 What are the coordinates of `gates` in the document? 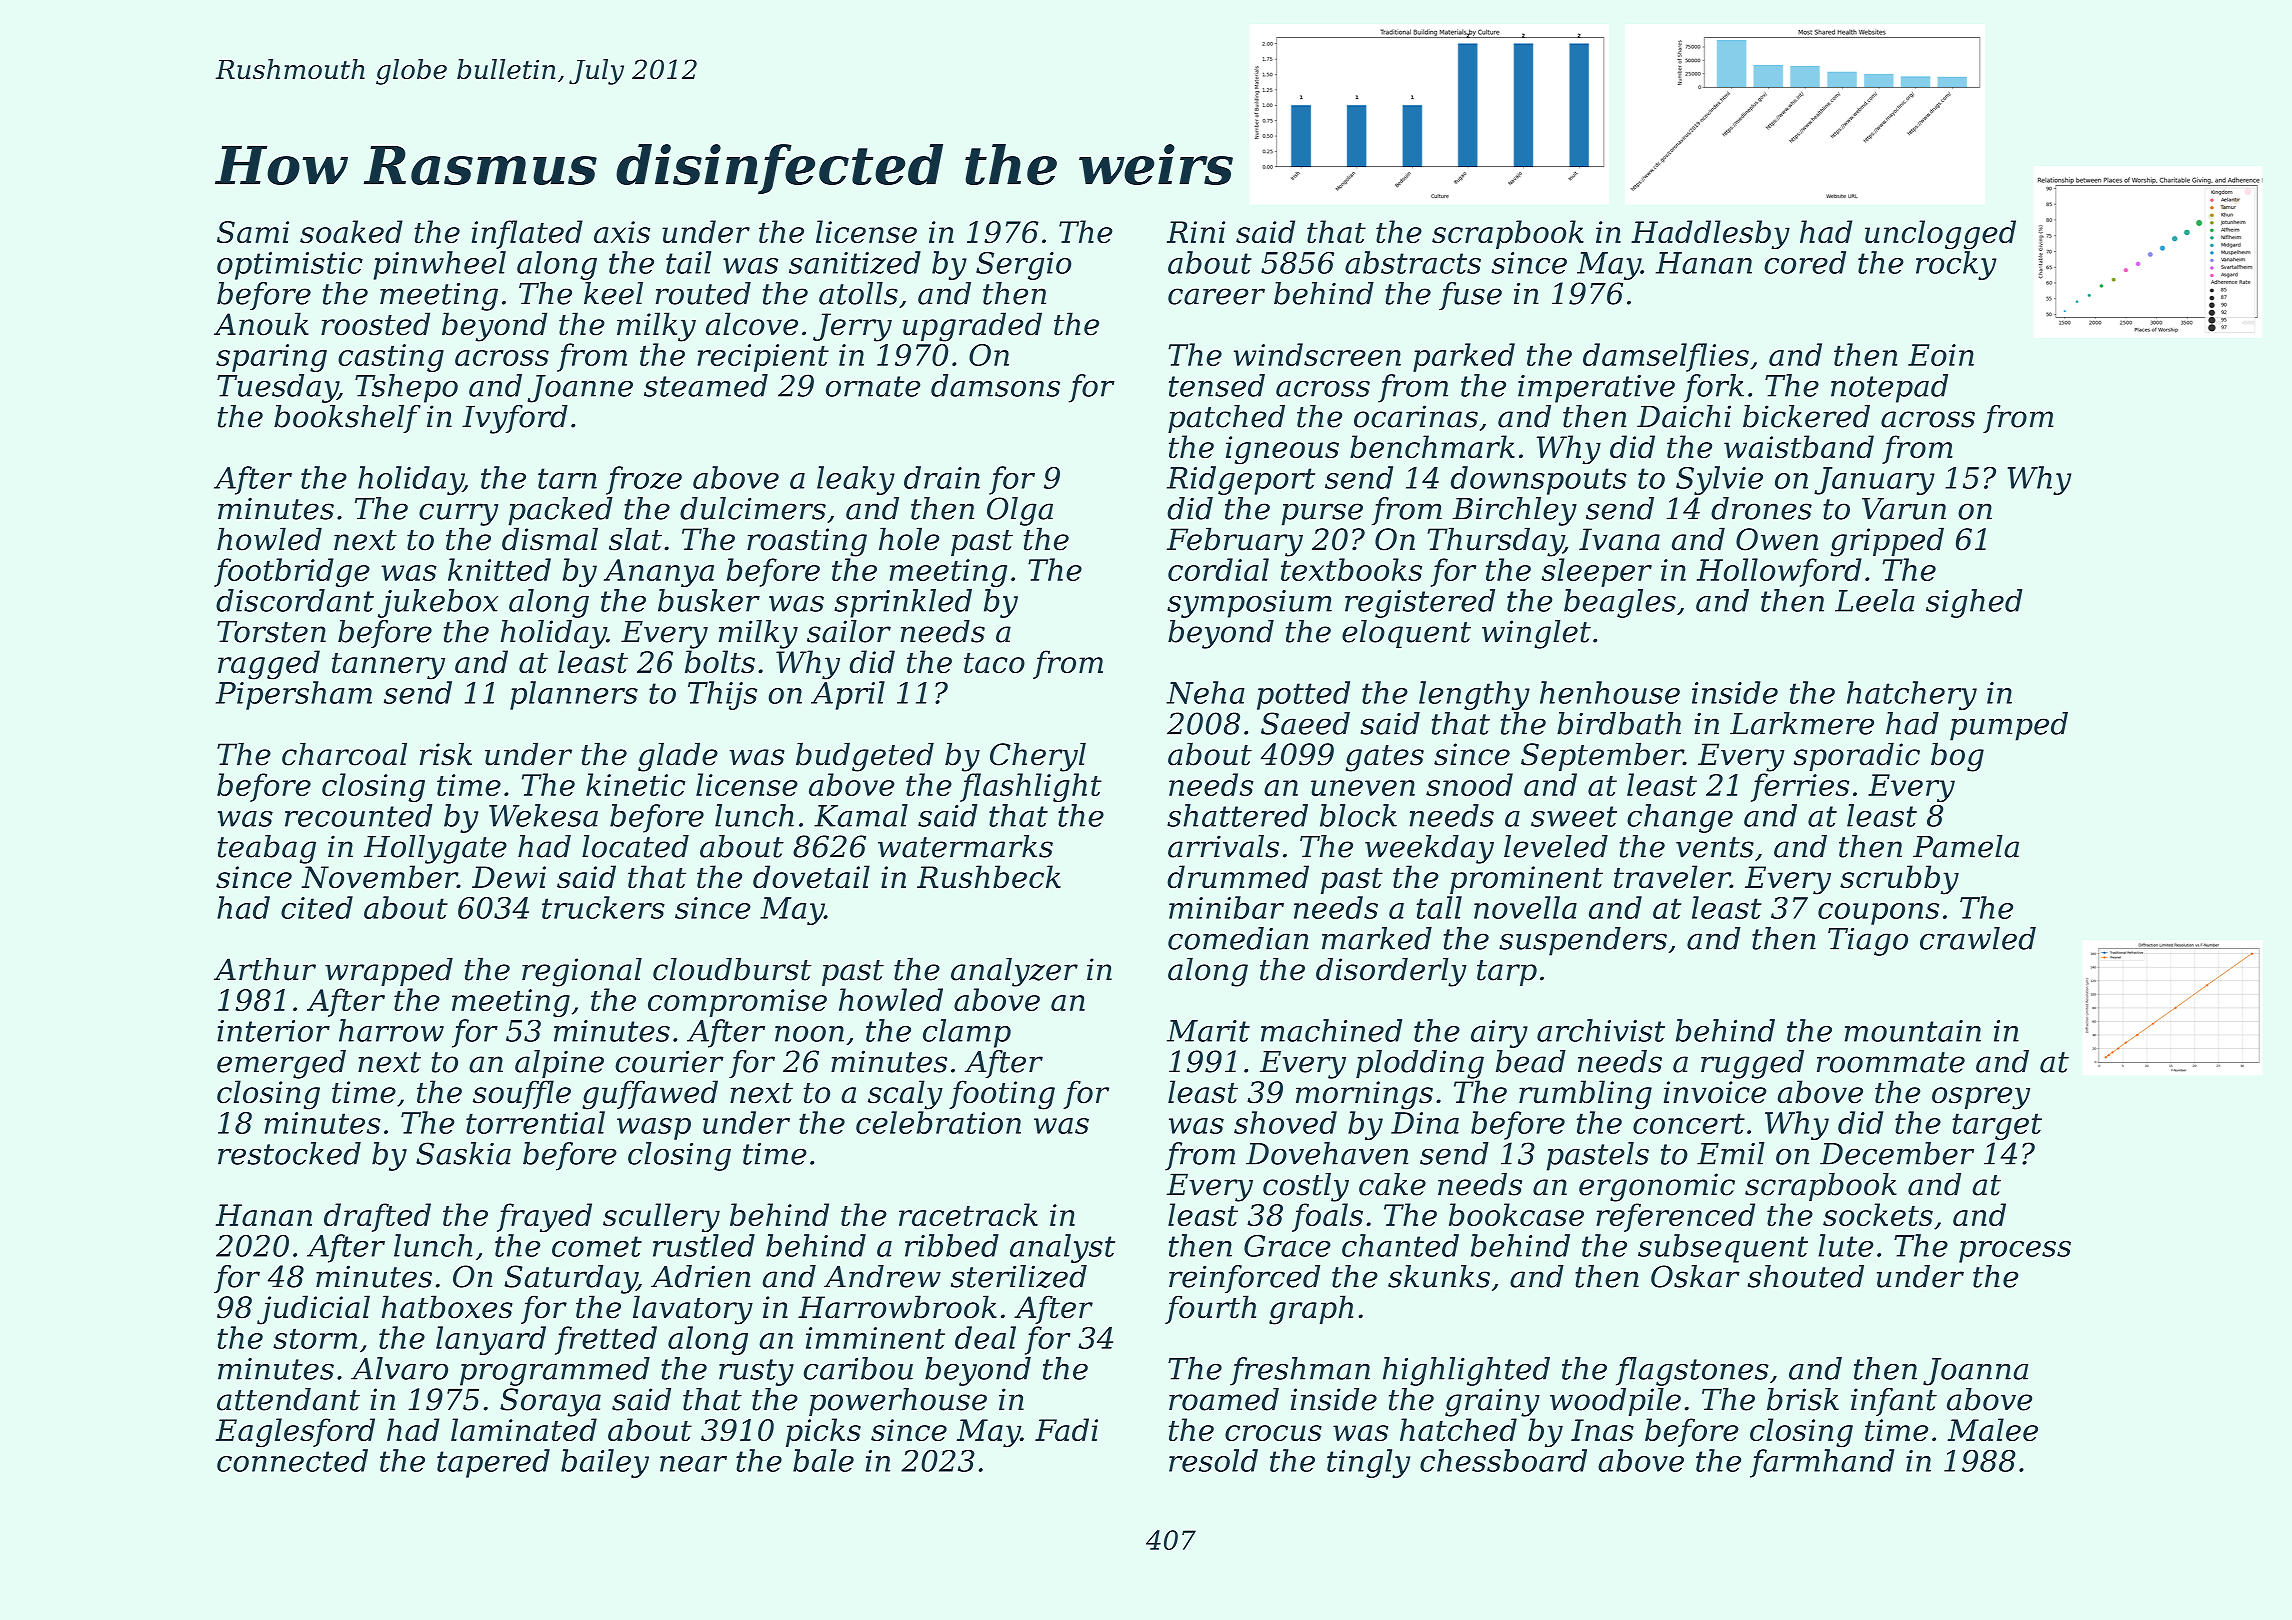 It's located at (1384, 758).
